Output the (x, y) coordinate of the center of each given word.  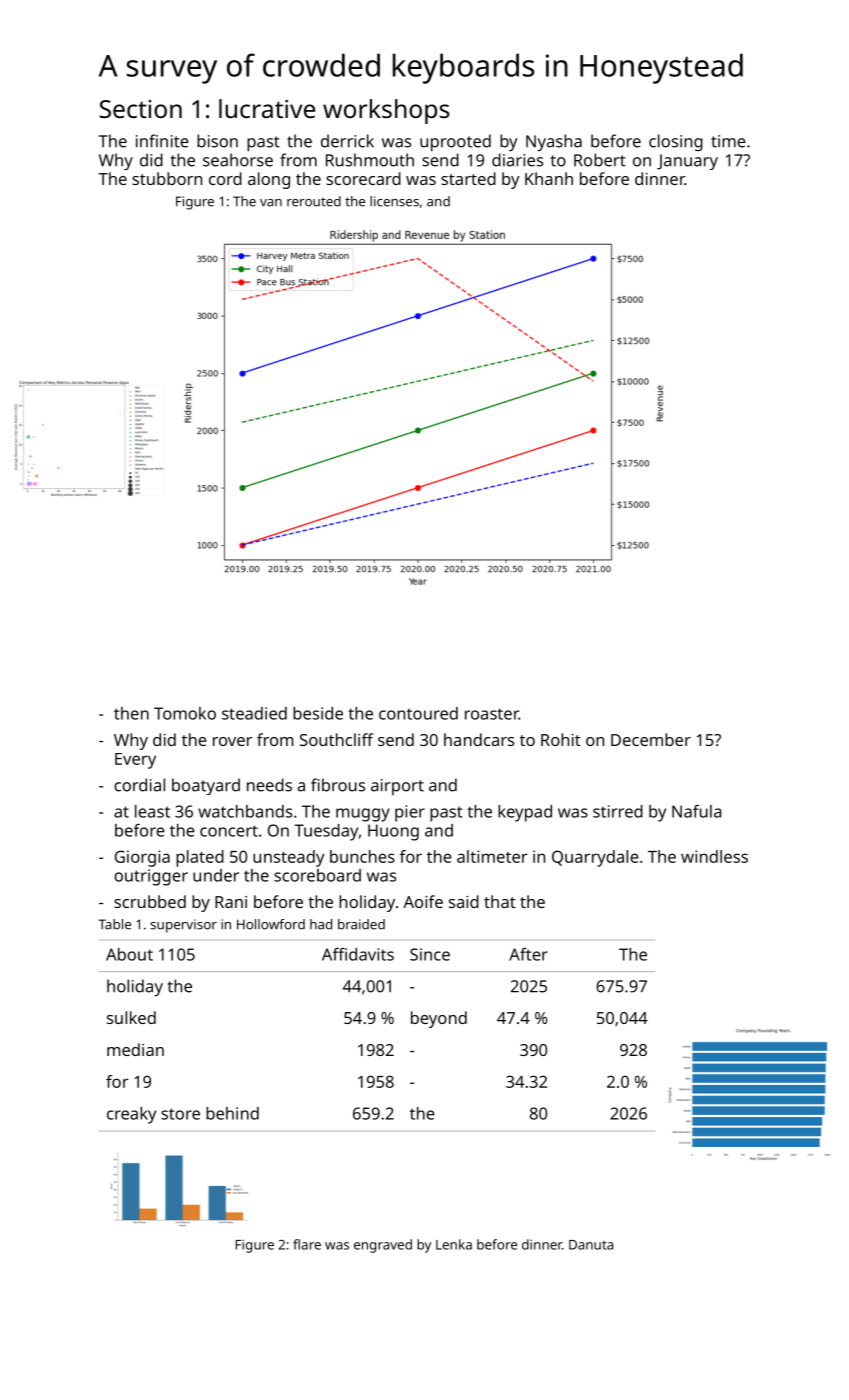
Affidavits (358, 954)
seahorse (238, 160)
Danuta (591, 1245)
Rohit (561, 739)
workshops (386, 111)
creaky (131, 1115)
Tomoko (185, 713)
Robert (600, 160)
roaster (492, 714)
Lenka (454, 1244)
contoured (418, 713)
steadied (254, 713)
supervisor (183, 926)
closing (676, 142)
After (528, 954)
